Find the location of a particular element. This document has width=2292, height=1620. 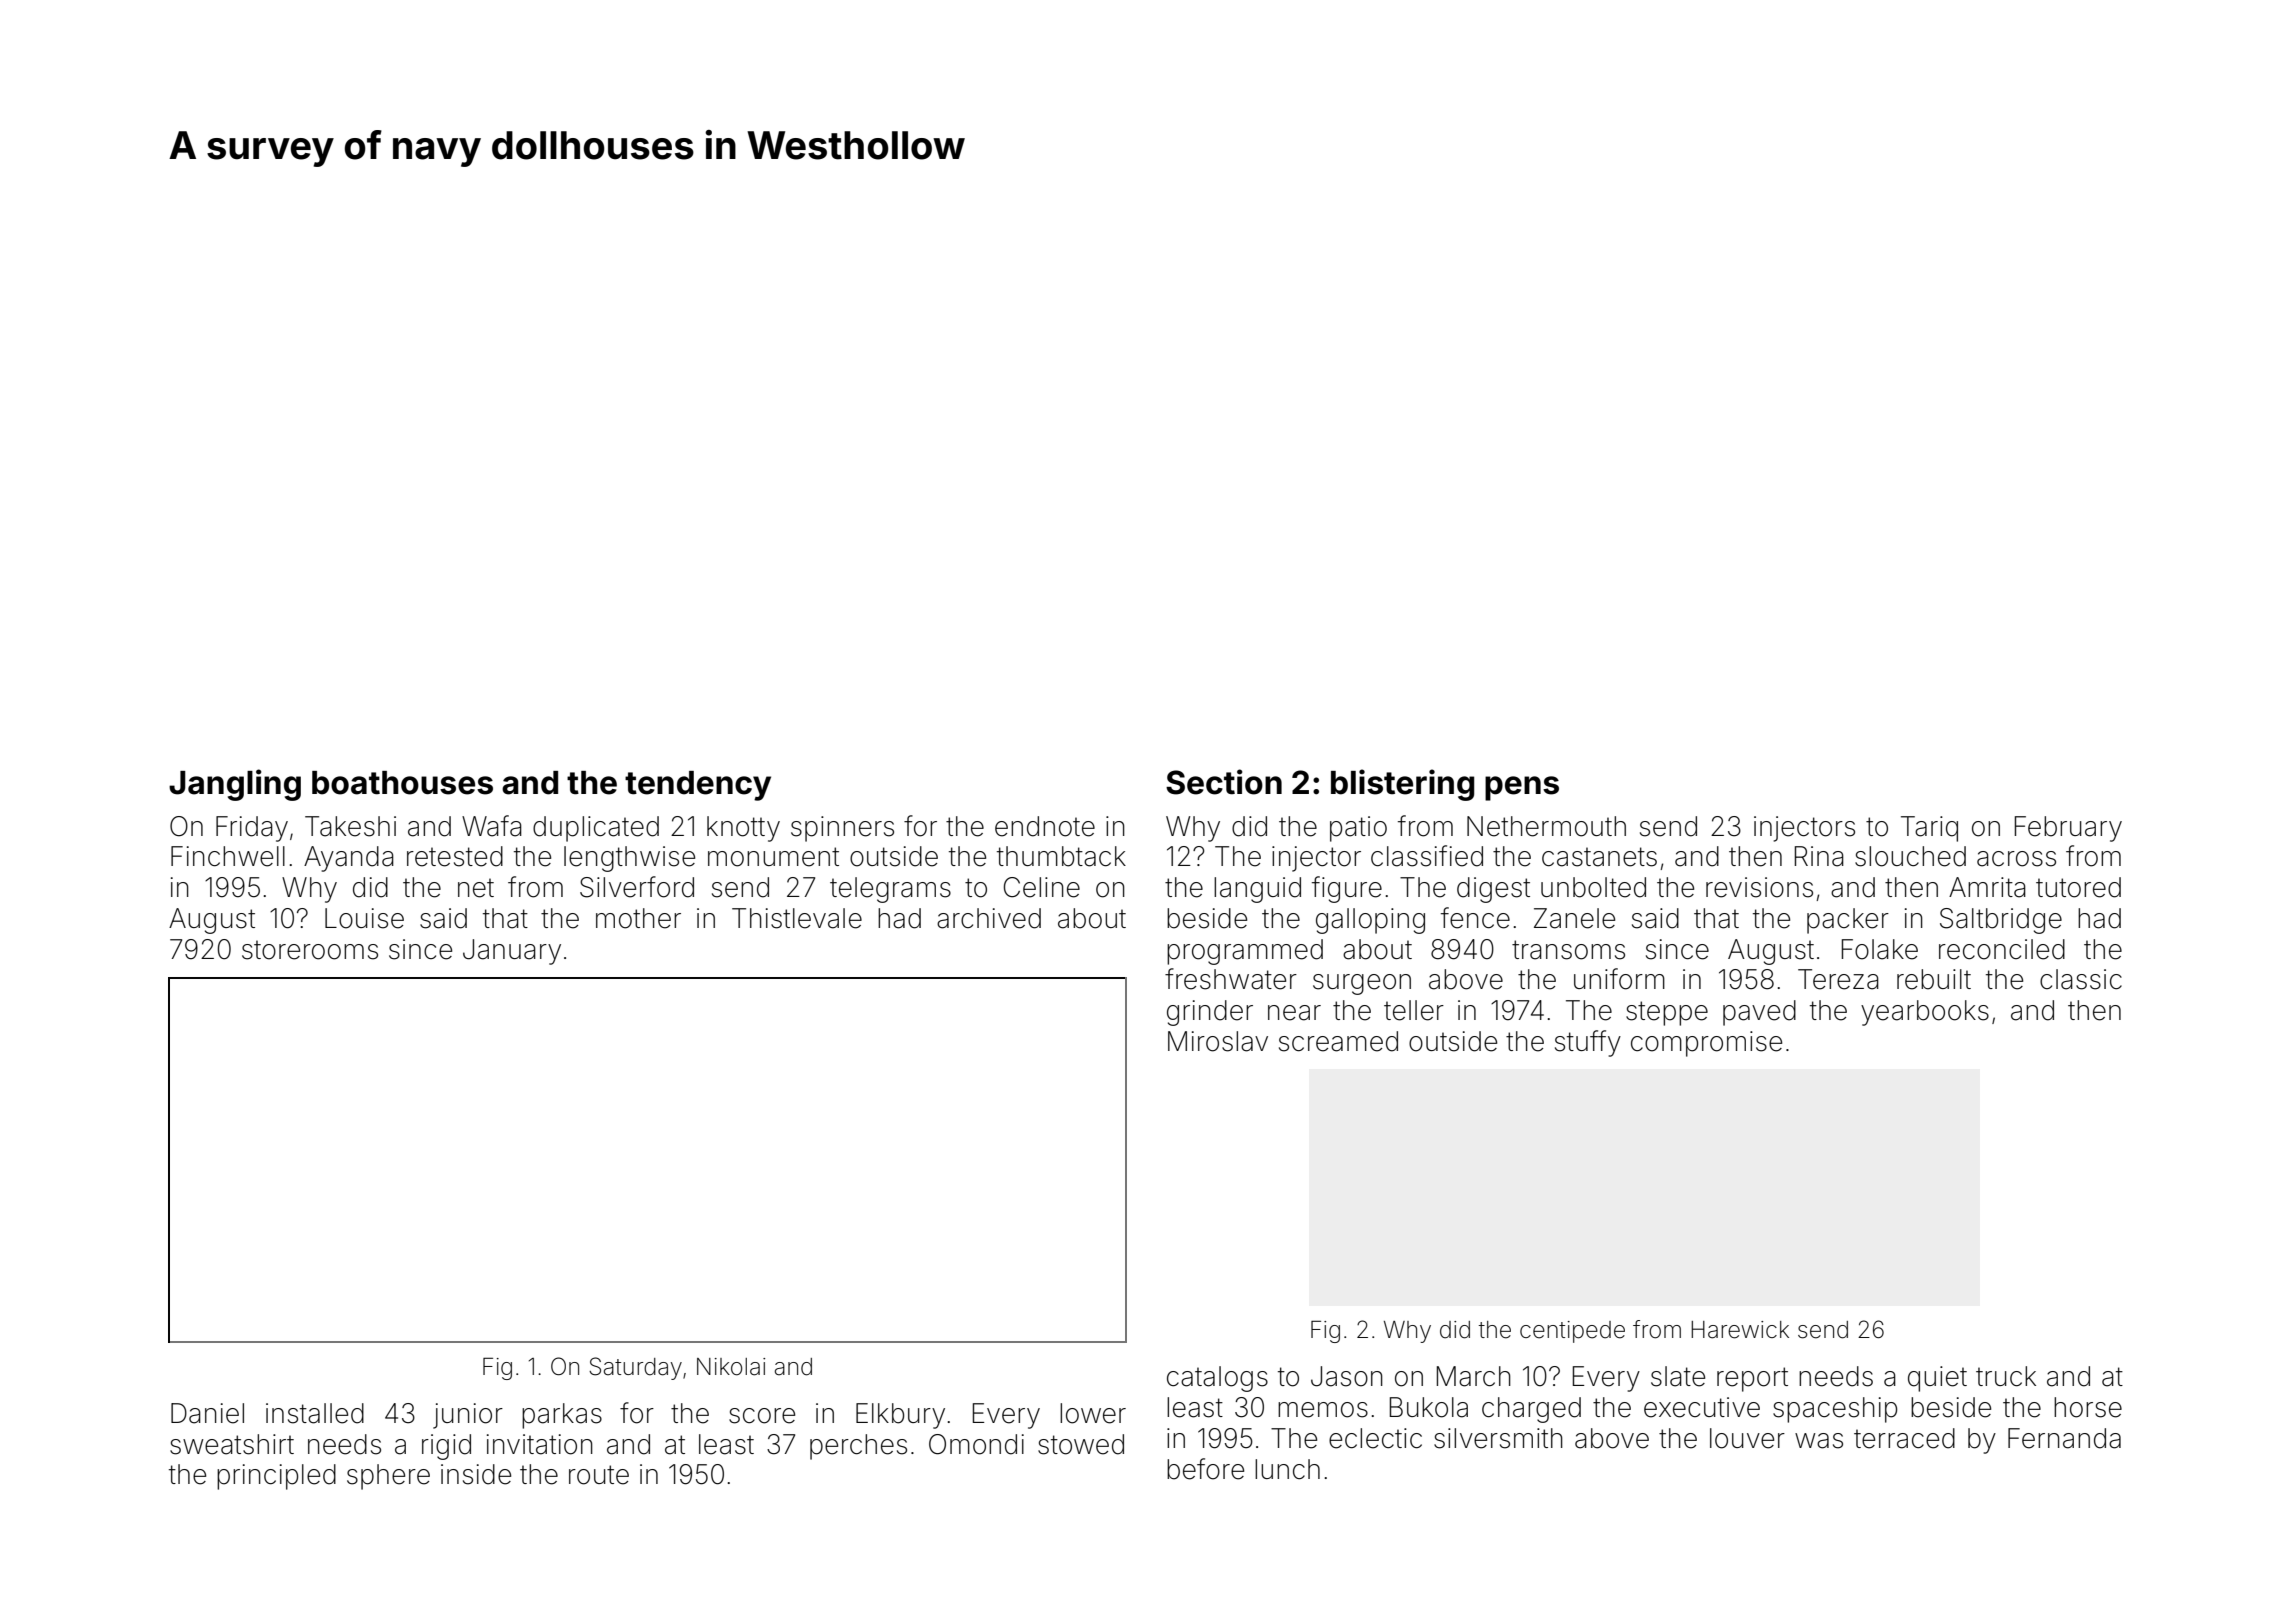

telegrams is located at coordinates (890, 890).
